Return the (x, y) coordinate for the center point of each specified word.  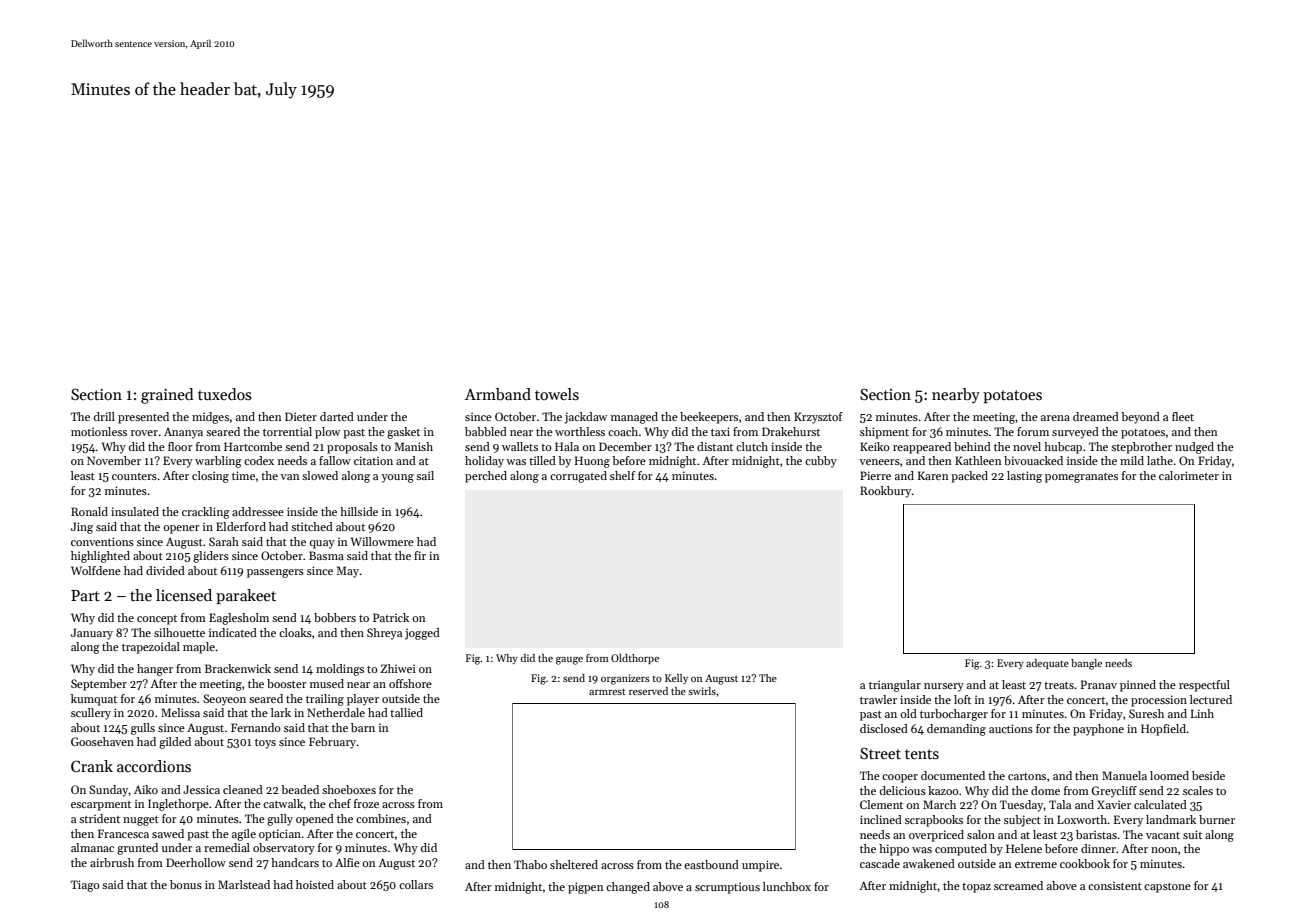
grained (167, 396)
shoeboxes (349, 789)
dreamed (1096, 416)
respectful (1204, 686)
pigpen (586, 888)
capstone (1167, 888)
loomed (1169, 775)
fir (420, 555)
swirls (702, 691)
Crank (92, 766)
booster (286, 683)
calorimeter (1189, 475)
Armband (498, 394)
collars (416, 884)
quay (322, 544)
